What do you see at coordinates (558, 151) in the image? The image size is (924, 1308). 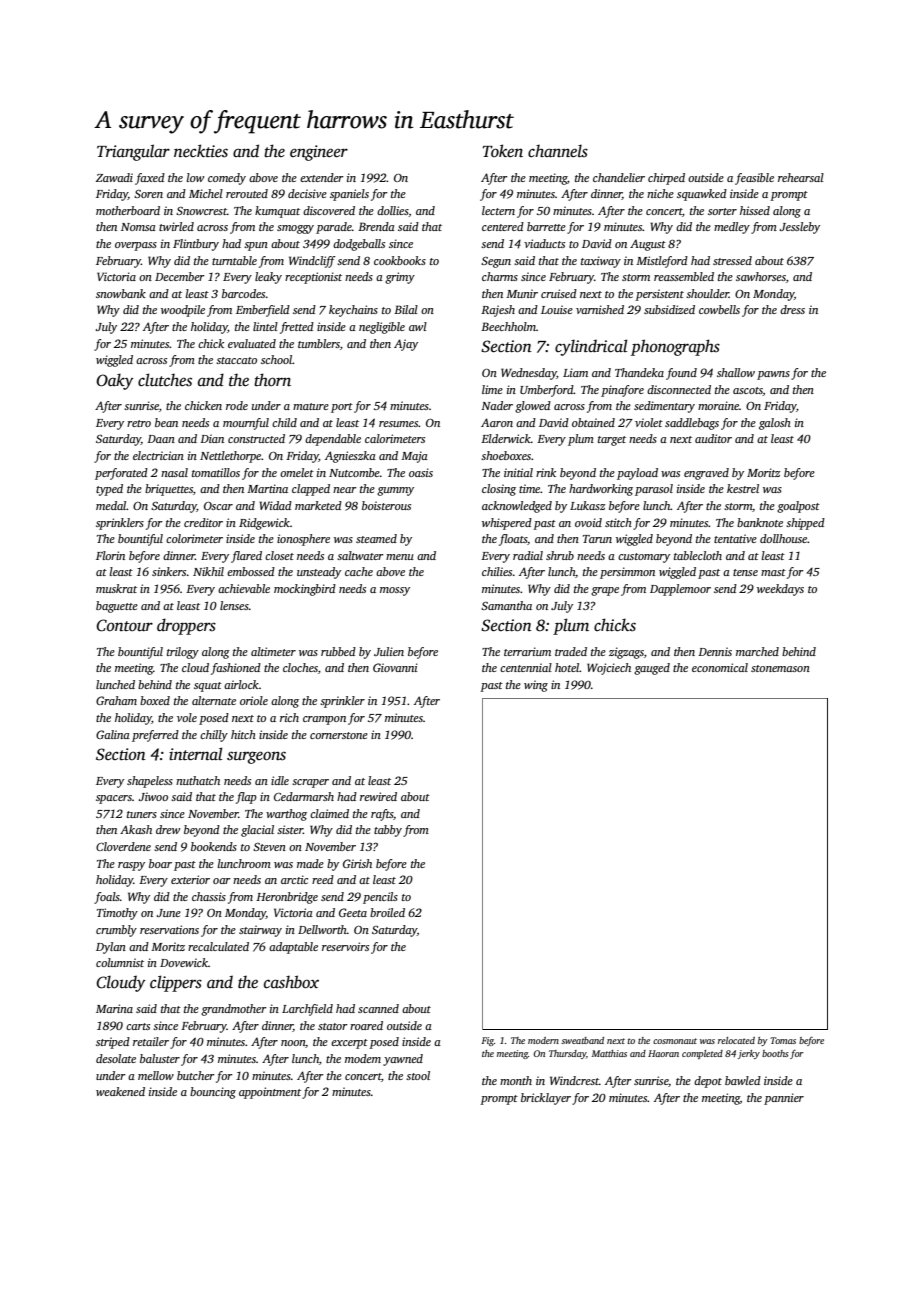 I see `channels` at bounding box center [558, 151].
